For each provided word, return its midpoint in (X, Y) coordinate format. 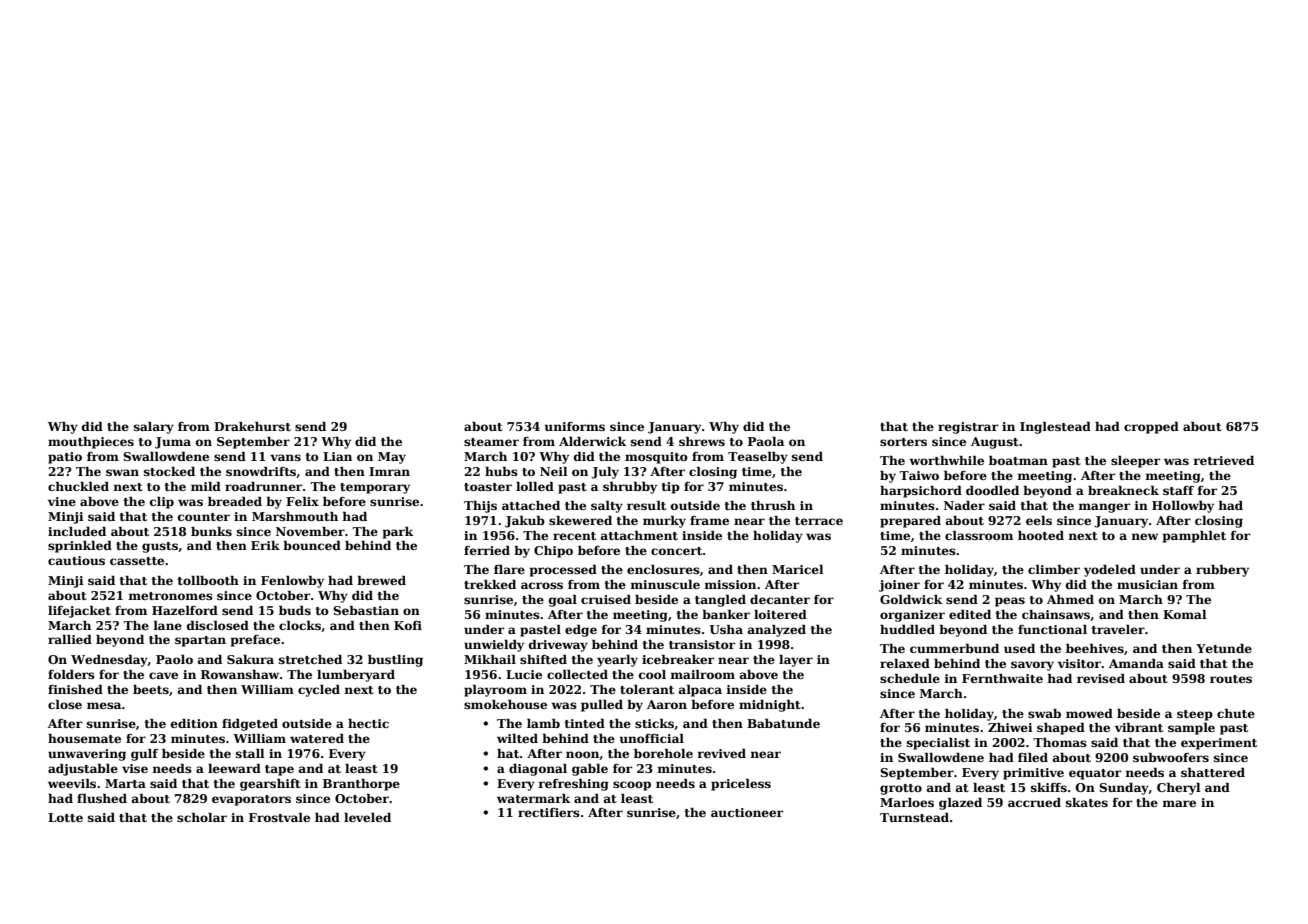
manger (1104, 508)
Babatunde (783, 723)
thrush (773, 505)
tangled (720, 601)
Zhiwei (1010, 727)
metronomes (170, 596)
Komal (1185, 614)
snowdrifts (261, 471)
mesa (104, 705)
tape (279, 770)
